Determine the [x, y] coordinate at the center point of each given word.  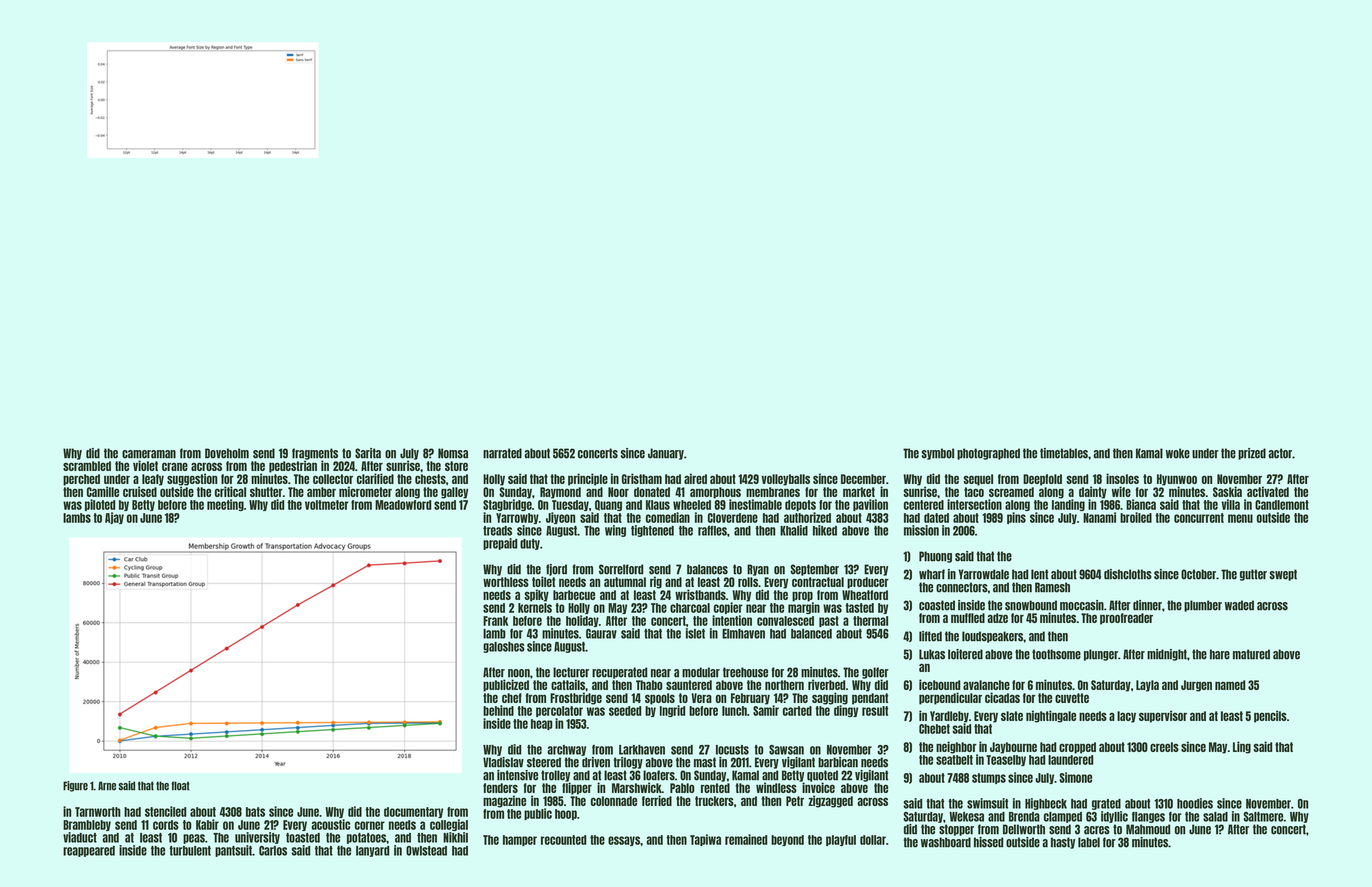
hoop [566, 814]
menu [1240, 518]
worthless [506, 582]
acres [1097, 830]
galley [454, 493]
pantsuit [233, 851]
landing [1068, 505]
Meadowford [403, 505]
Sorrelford [621, 569]
